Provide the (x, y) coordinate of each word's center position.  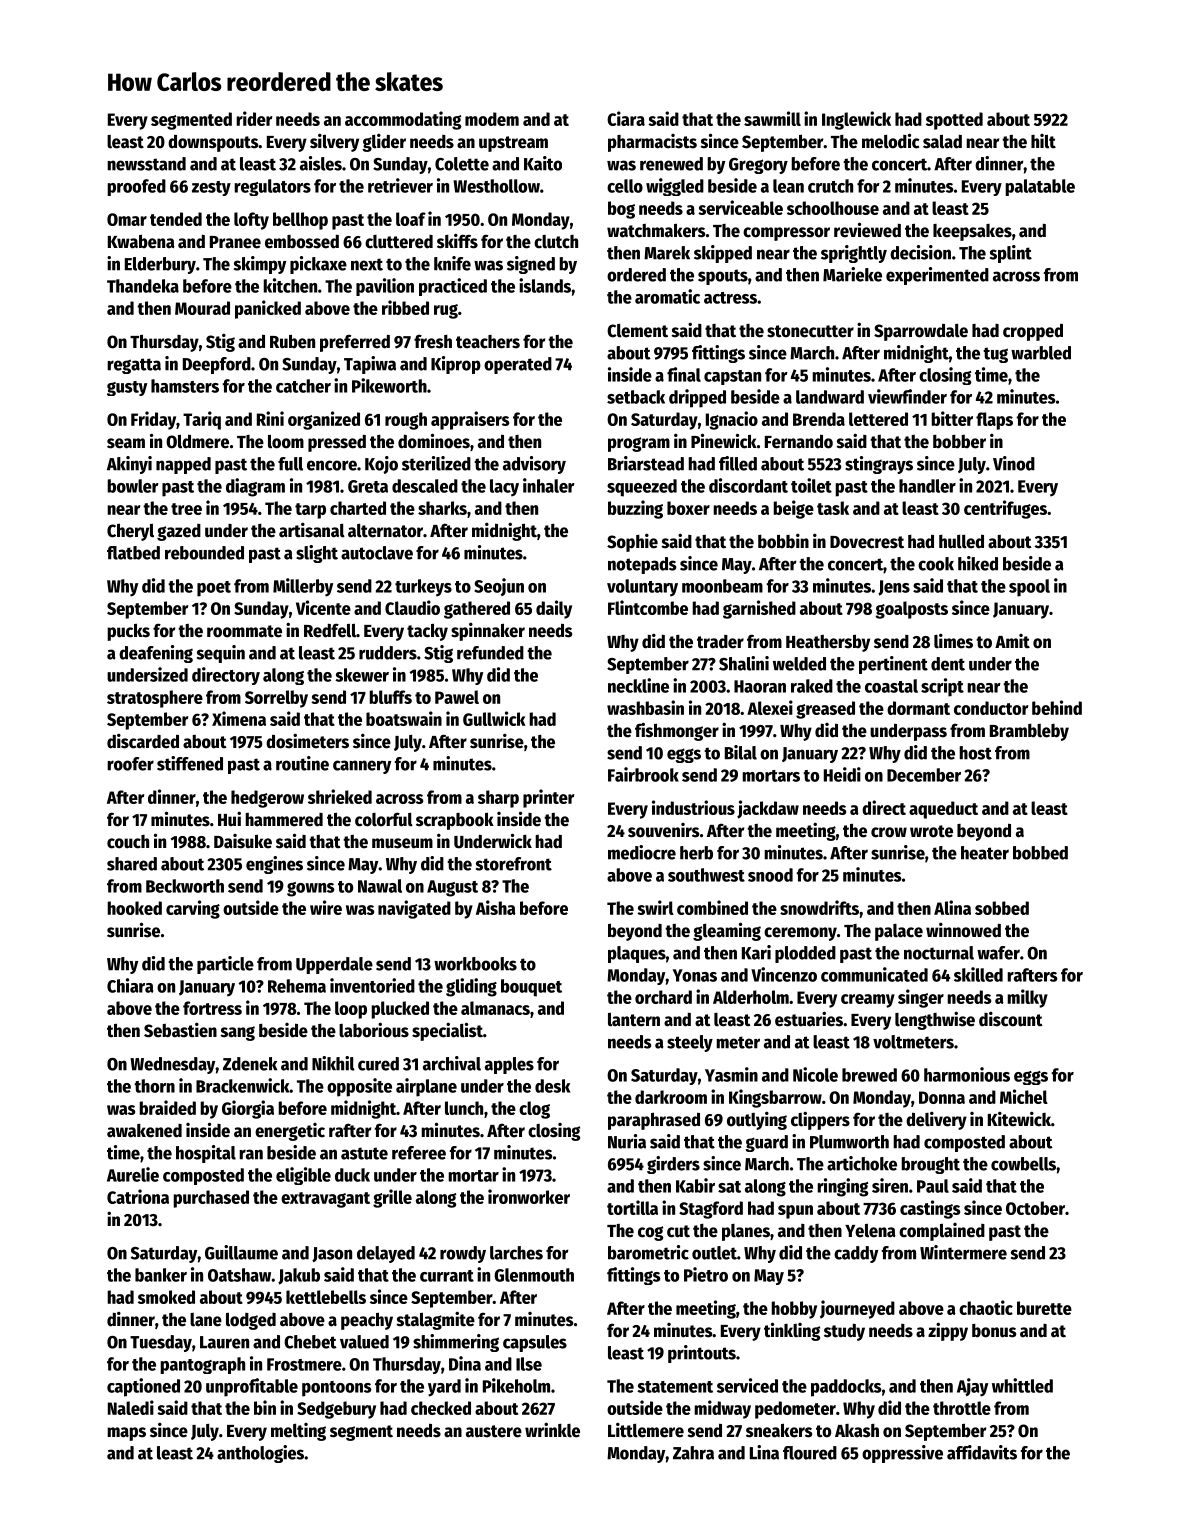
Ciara (626, 118)
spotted (954, 121)
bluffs (390, 697)
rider (254, 118)
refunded (490, 653)
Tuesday (161, 1343)
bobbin (783, 541)
